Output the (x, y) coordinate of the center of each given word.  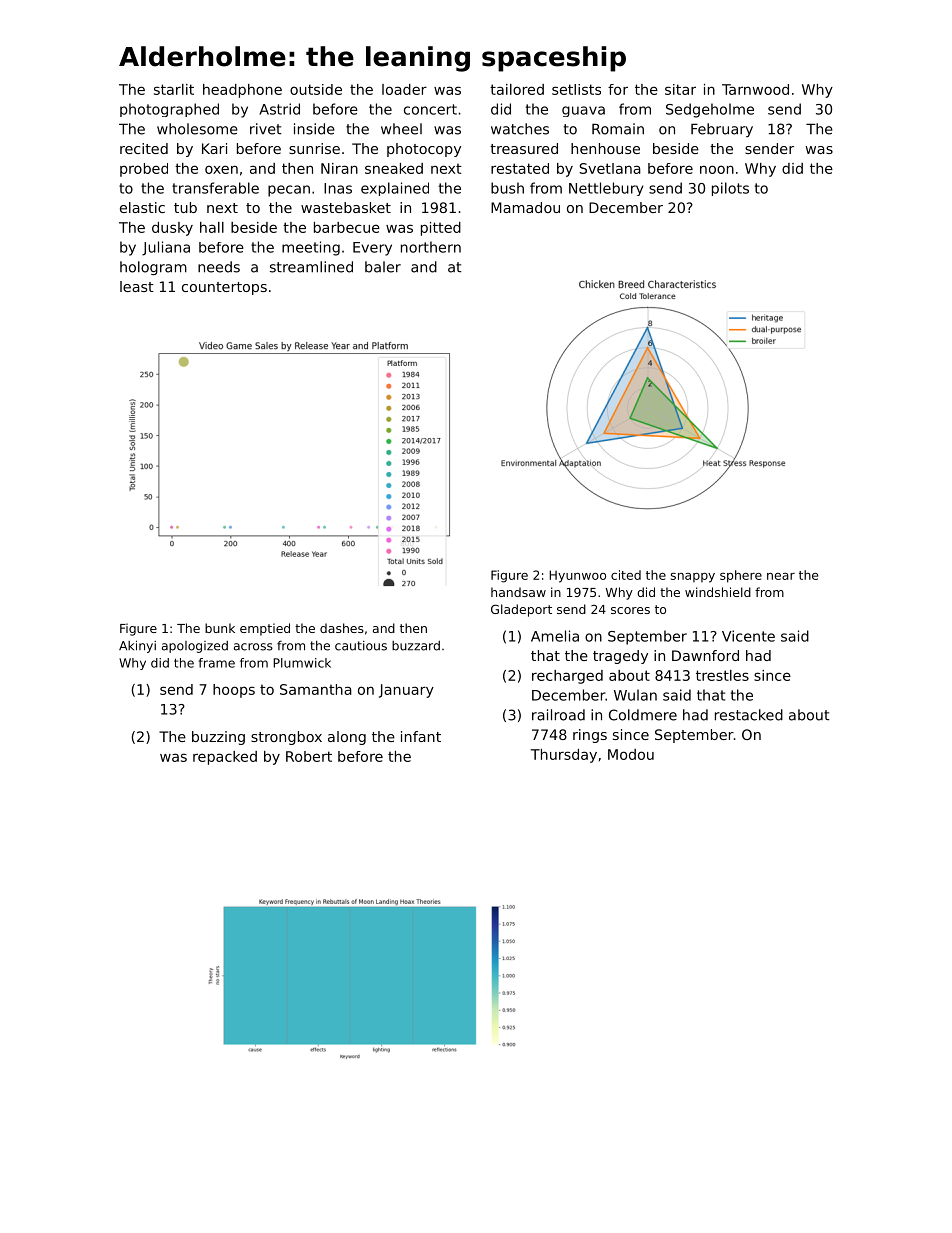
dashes (342, 628)
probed (144, 170)
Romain (618, 129)
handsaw (518, 592)
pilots (730, 189)
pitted (441, 229)
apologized (195, 647)
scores (630, 610)
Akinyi (137, 646)
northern (431, 247)
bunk (220, 628)
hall (212, 227)
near (781, 576)
